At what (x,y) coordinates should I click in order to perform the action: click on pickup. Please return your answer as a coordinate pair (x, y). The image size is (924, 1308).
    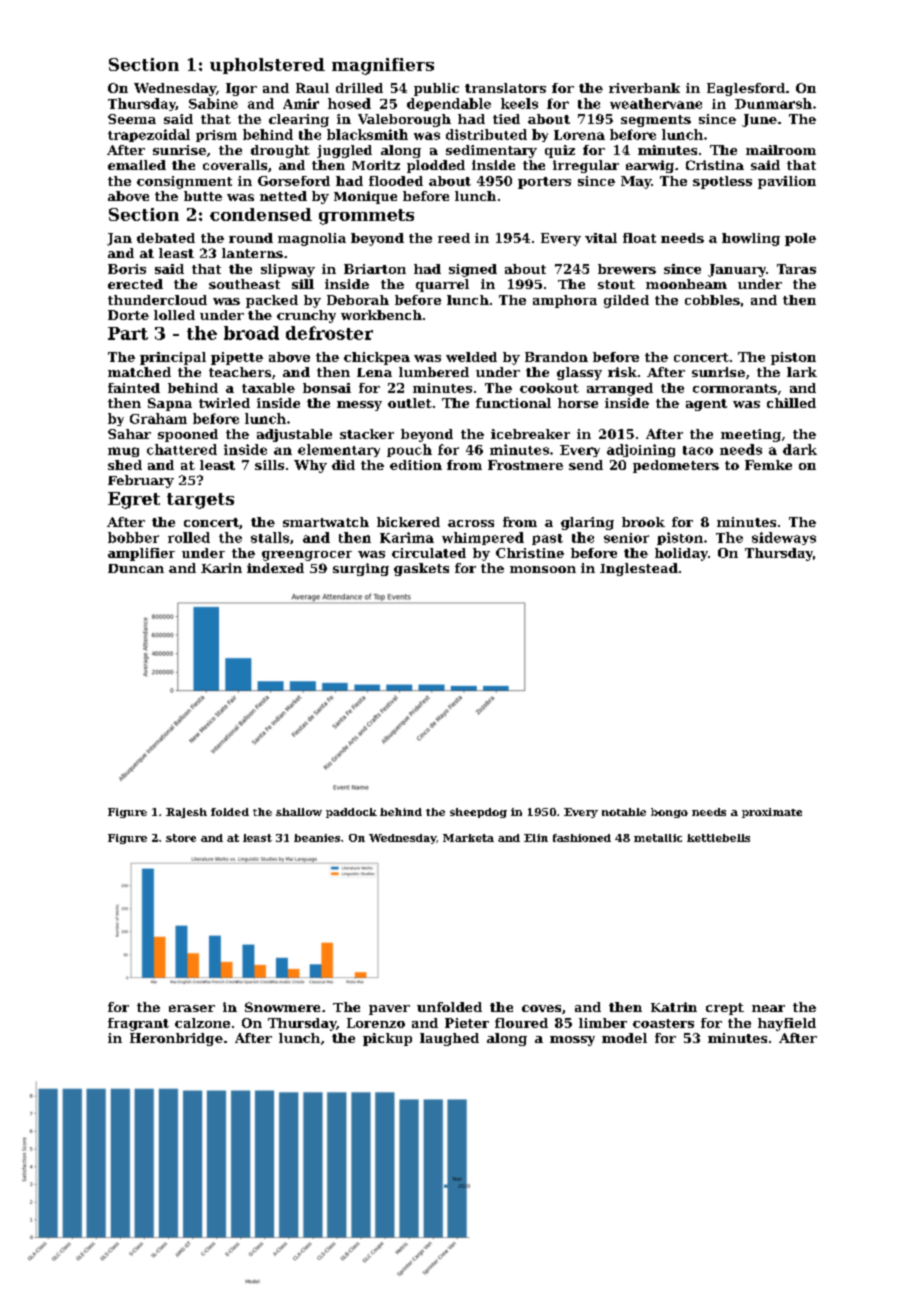
    Looking at the image, I should click on (387, 1039).
